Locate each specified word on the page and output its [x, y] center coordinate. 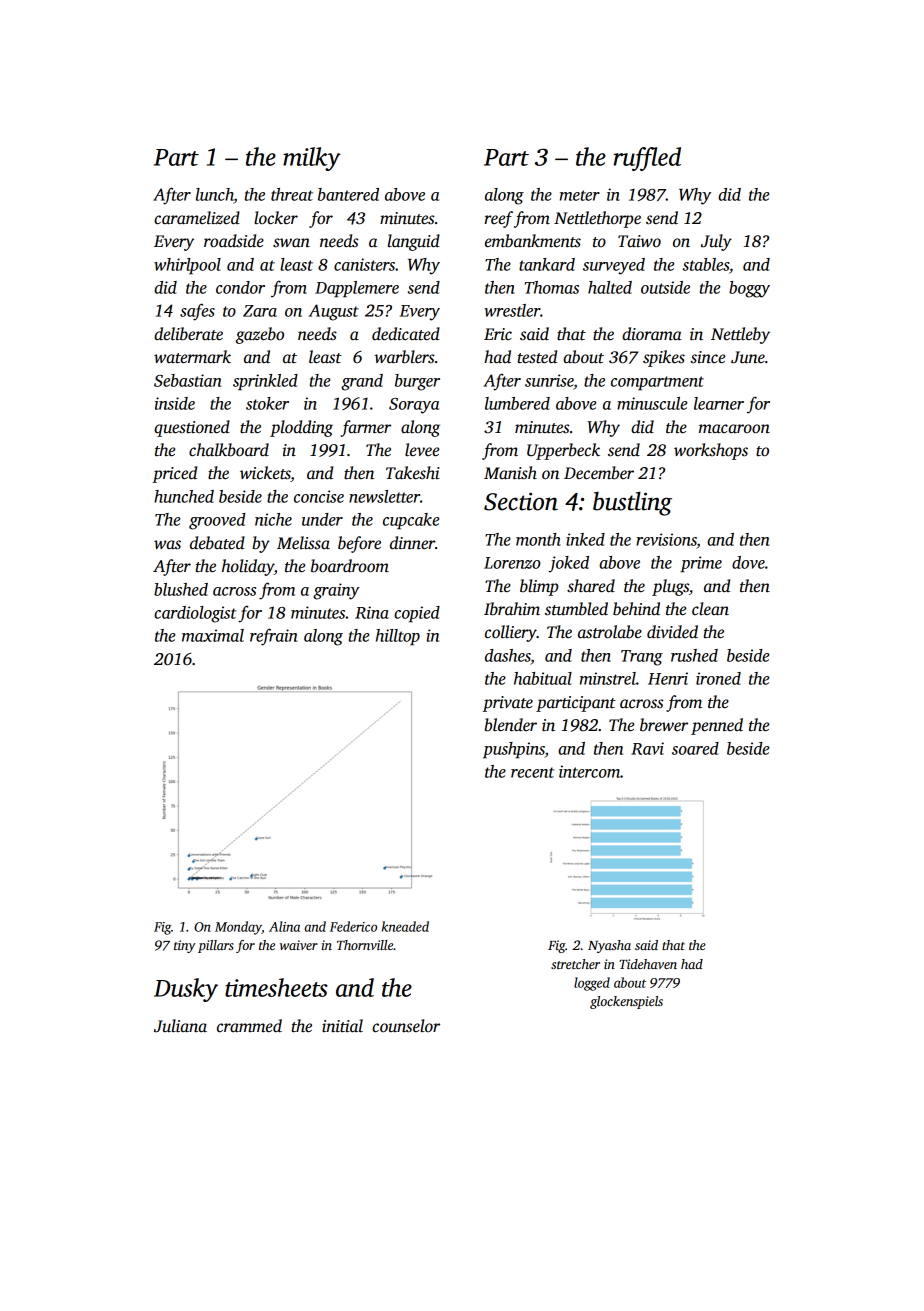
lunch [215, 194]
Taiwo [639, 241]
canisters [364, 264]
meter [580, 195]
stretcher [575, 964]
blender [511, 725]
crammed [249, 1026]
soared [695, 748]
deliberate [188, 334]
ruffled [647, 159]
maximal [213, 635]
